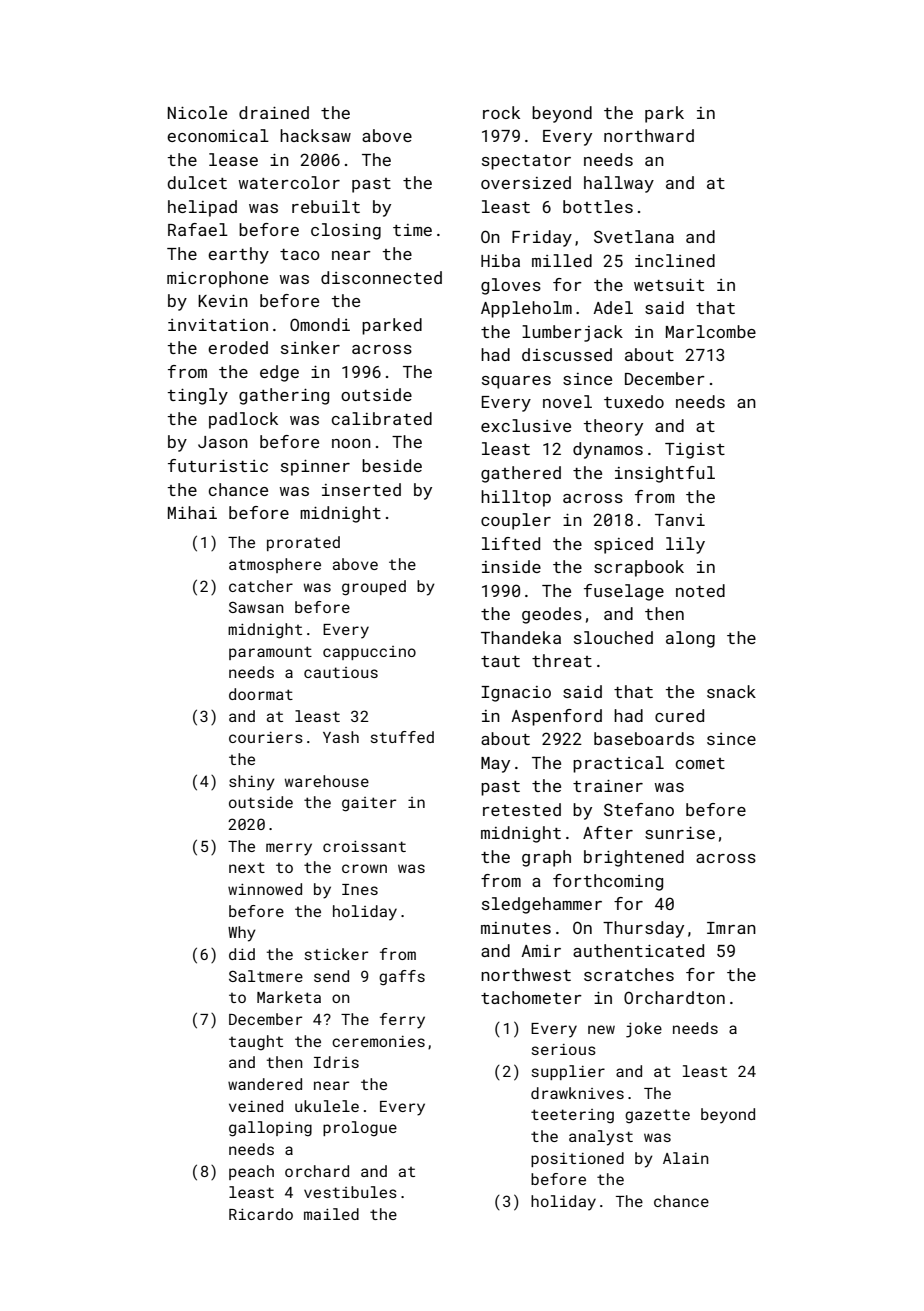  What do you see at coordinates (649, 135) in the screenshot?
I see `northward` at bounding box center [649, 135].
